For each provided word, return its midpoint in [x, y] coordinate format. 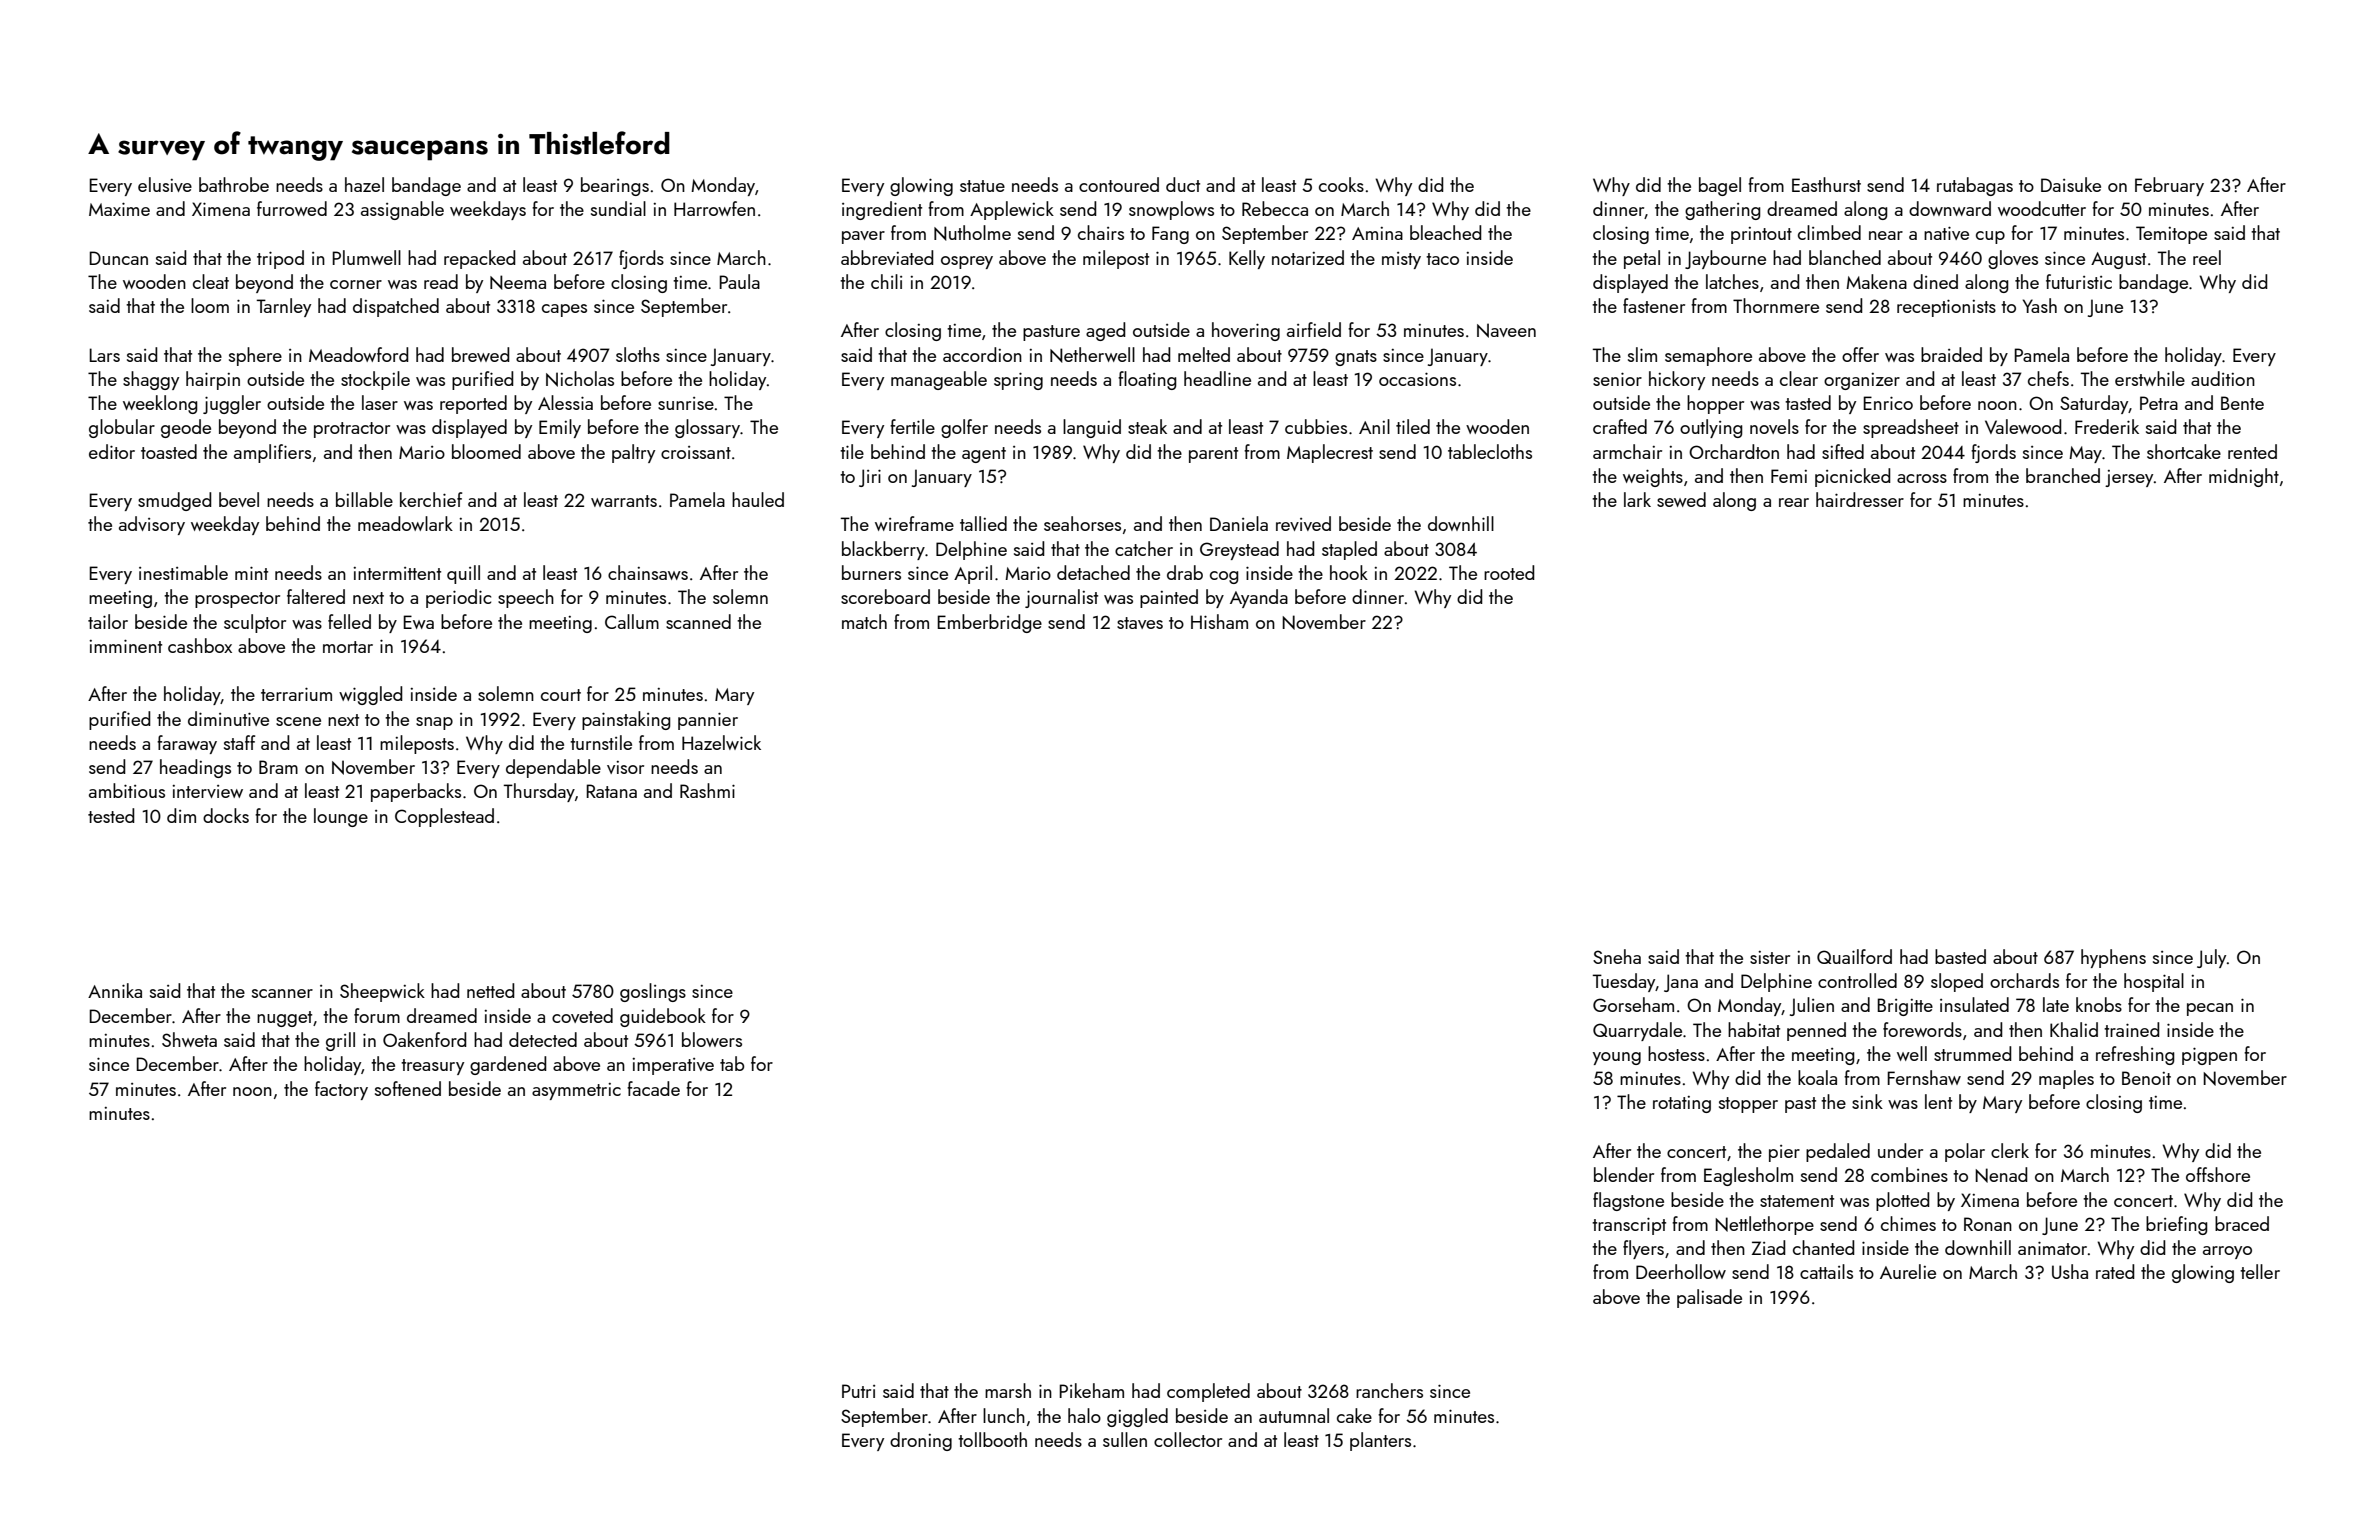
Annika [115, 990]
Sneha [1617, 956]
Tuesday [1624, 982]
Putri [858, 1391]
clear [1799, 378]
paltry [633, 453]
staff [239, 742]
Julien [1812, 1006]
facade [653, 1088]
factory [341, 1090]
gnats [1356, 358]
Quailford [1854, 956]
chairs [1101, 232]
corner [356, 284]
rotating [1682, 1104]
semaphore [1708, 356]
